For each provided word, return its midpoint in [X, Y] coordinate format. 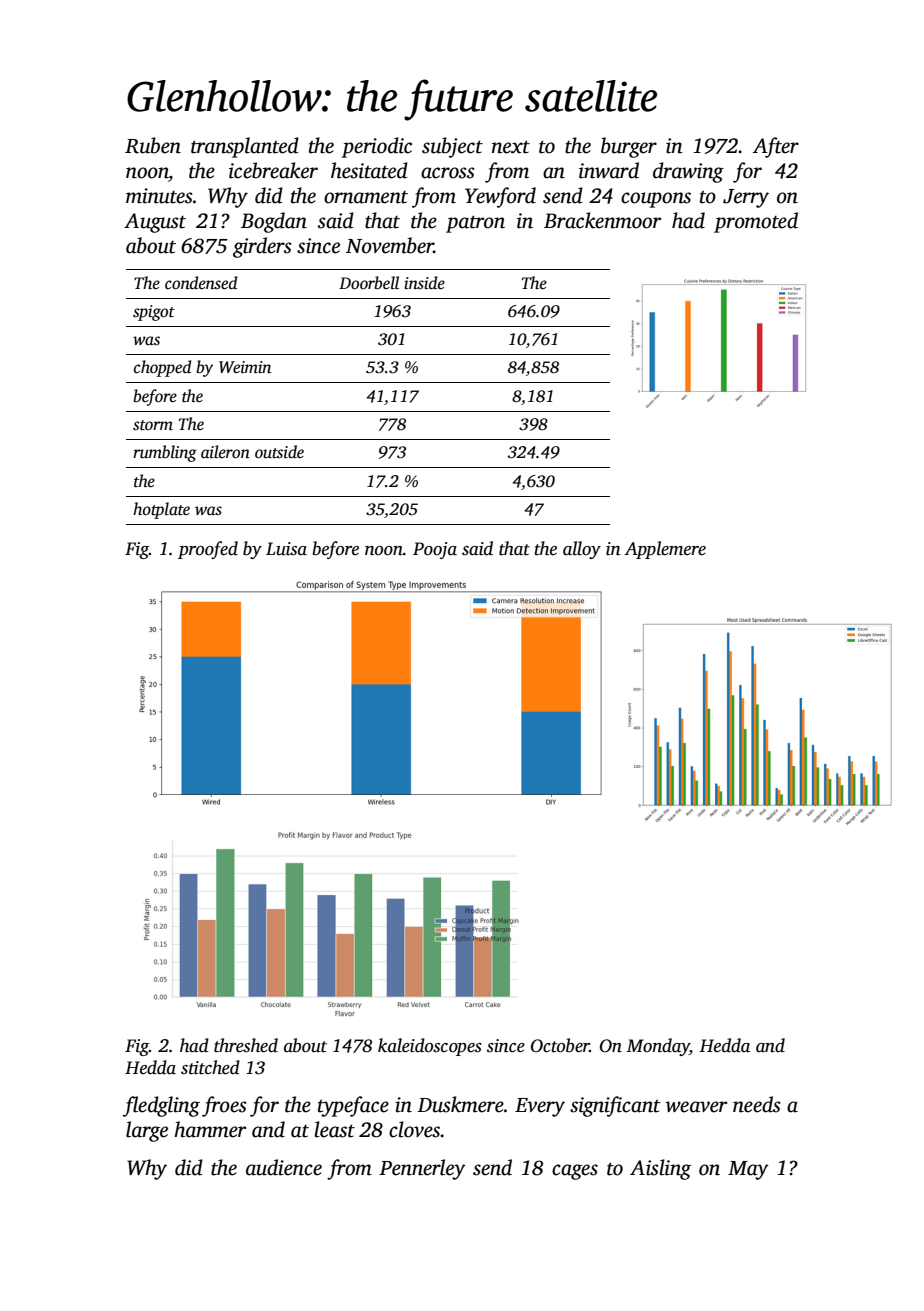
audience [284, 1167]
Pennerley [422, 1169]
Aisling [660, 1169]
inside [424, 283]
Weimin [245, 367]
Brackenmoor [602, 220]
